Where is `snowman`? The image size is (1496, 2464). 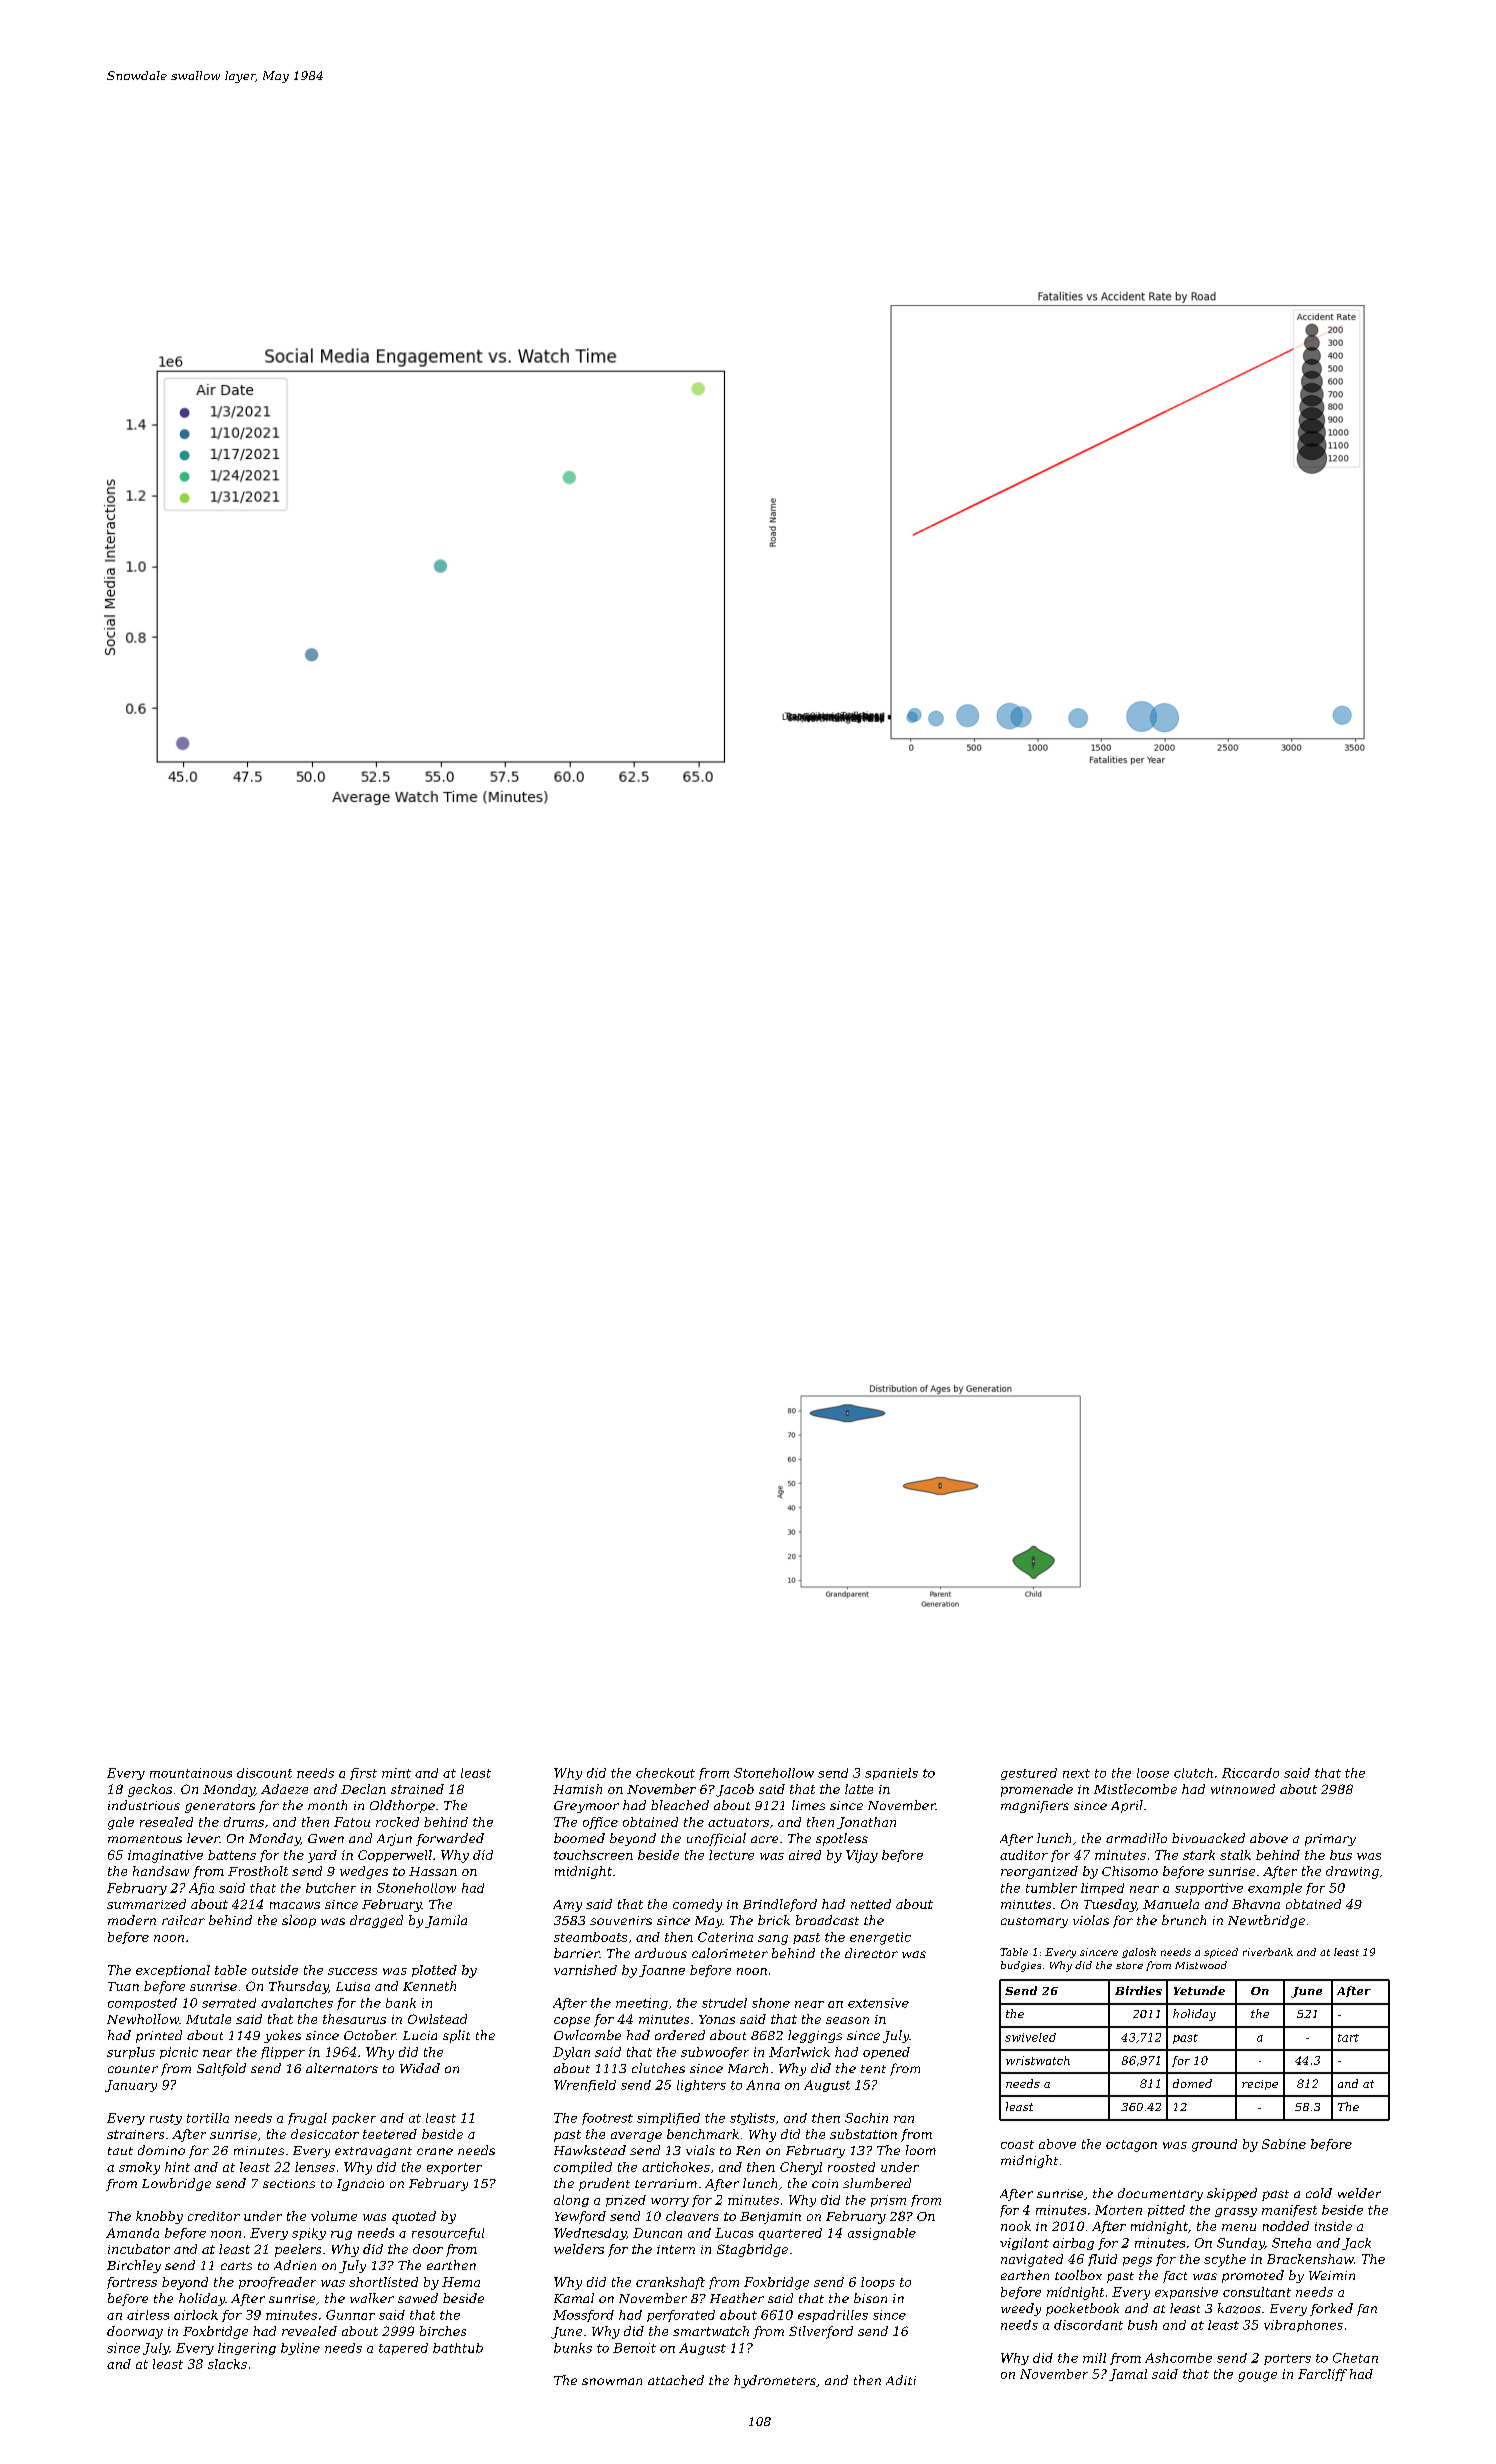 snowman is located at coordinates (612, 2381).
